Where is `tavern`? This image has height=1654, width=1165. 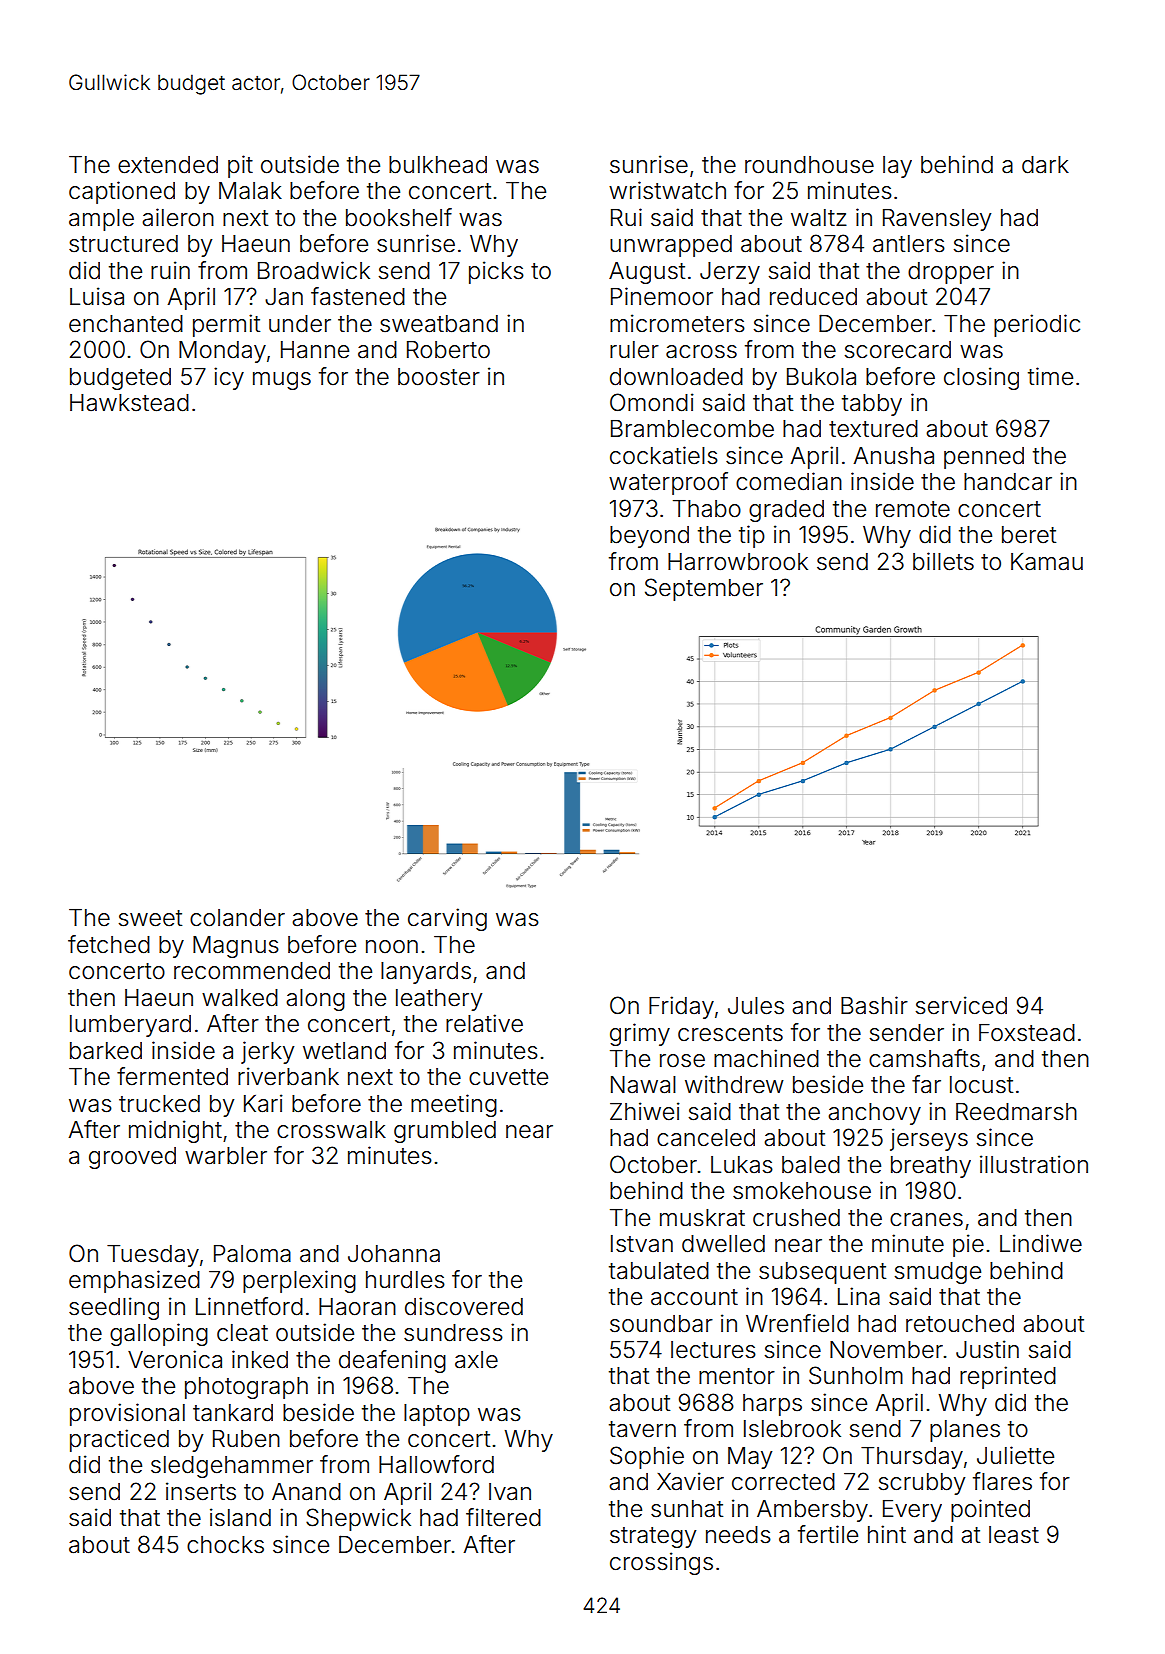 tavern is located at coordinates (642, 1429).
